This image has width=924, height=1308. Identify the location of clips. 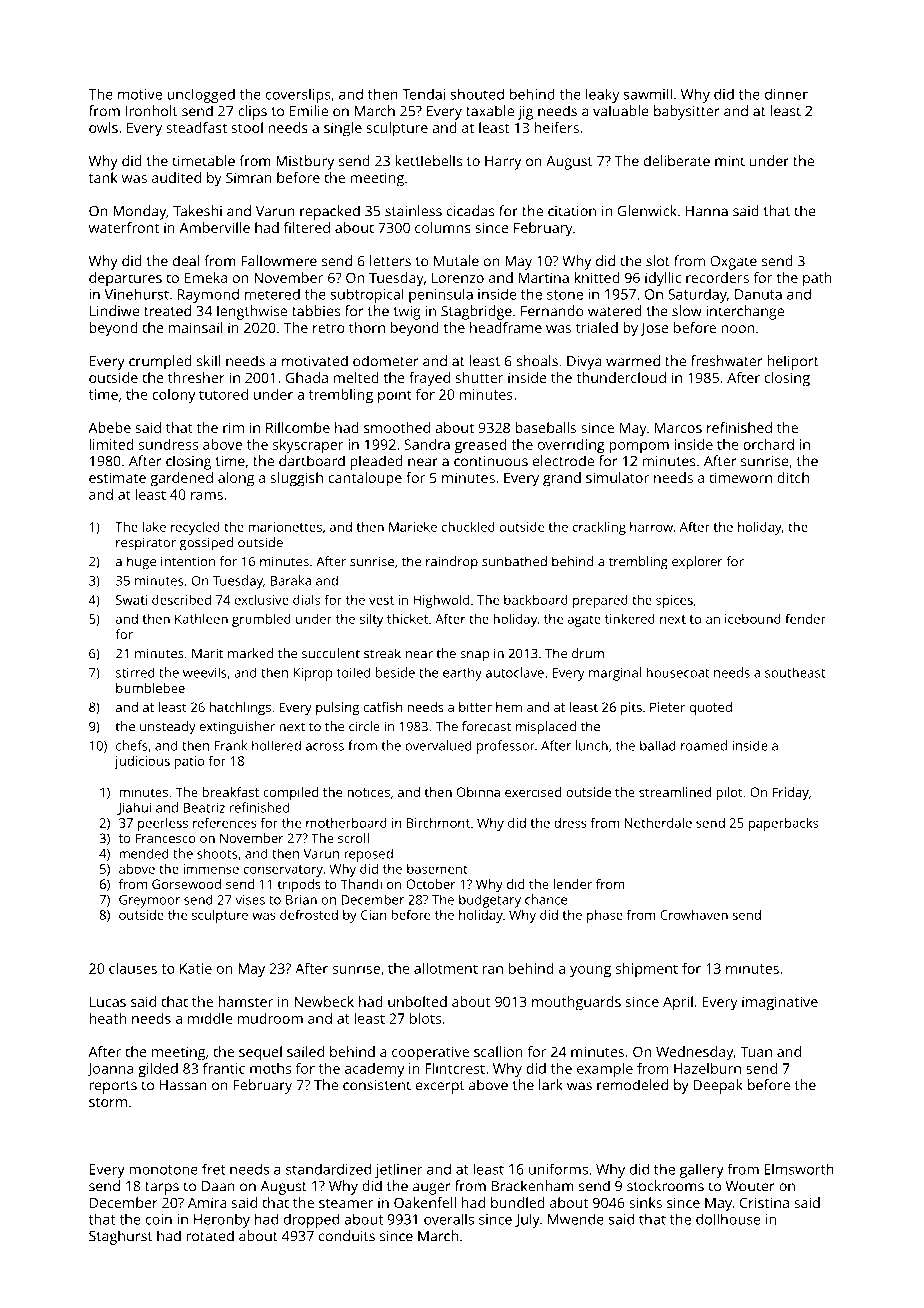
(252, 112).
